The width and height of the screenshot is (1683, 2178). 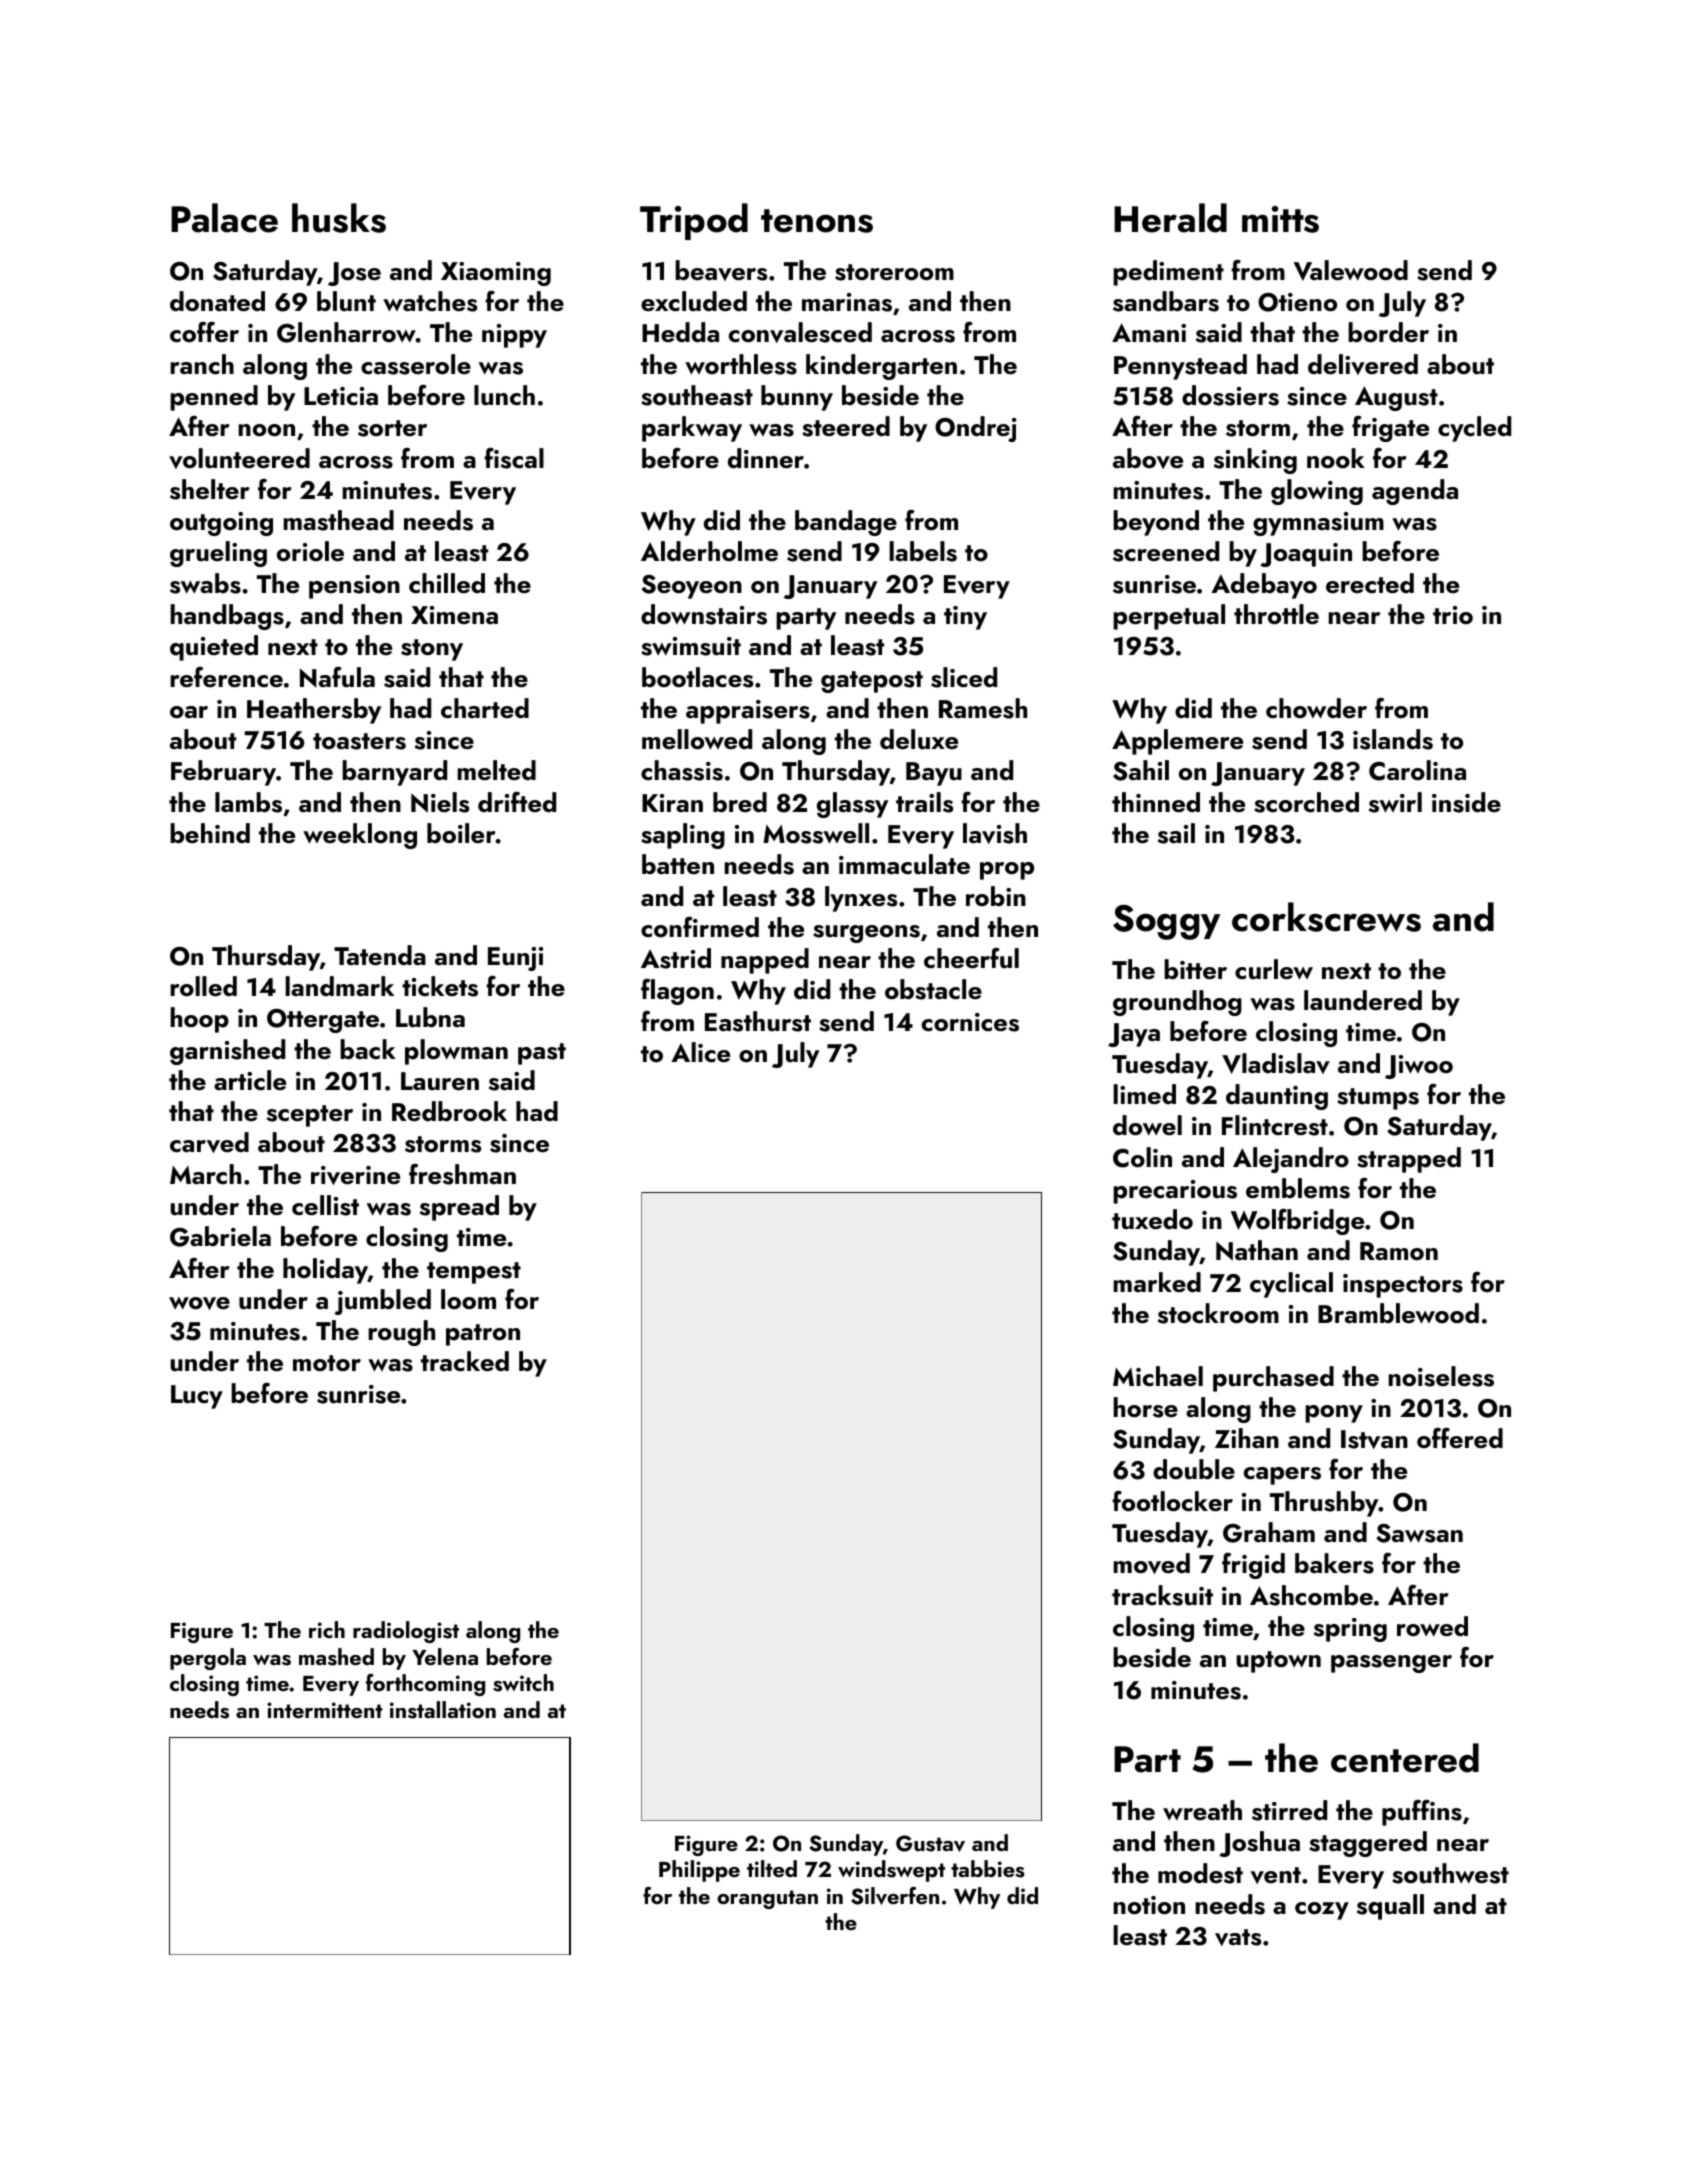 What do you see at coordinates (767, 1899) in the screenshot?
I see `orangutan` at bounding box center [767, 1899].
